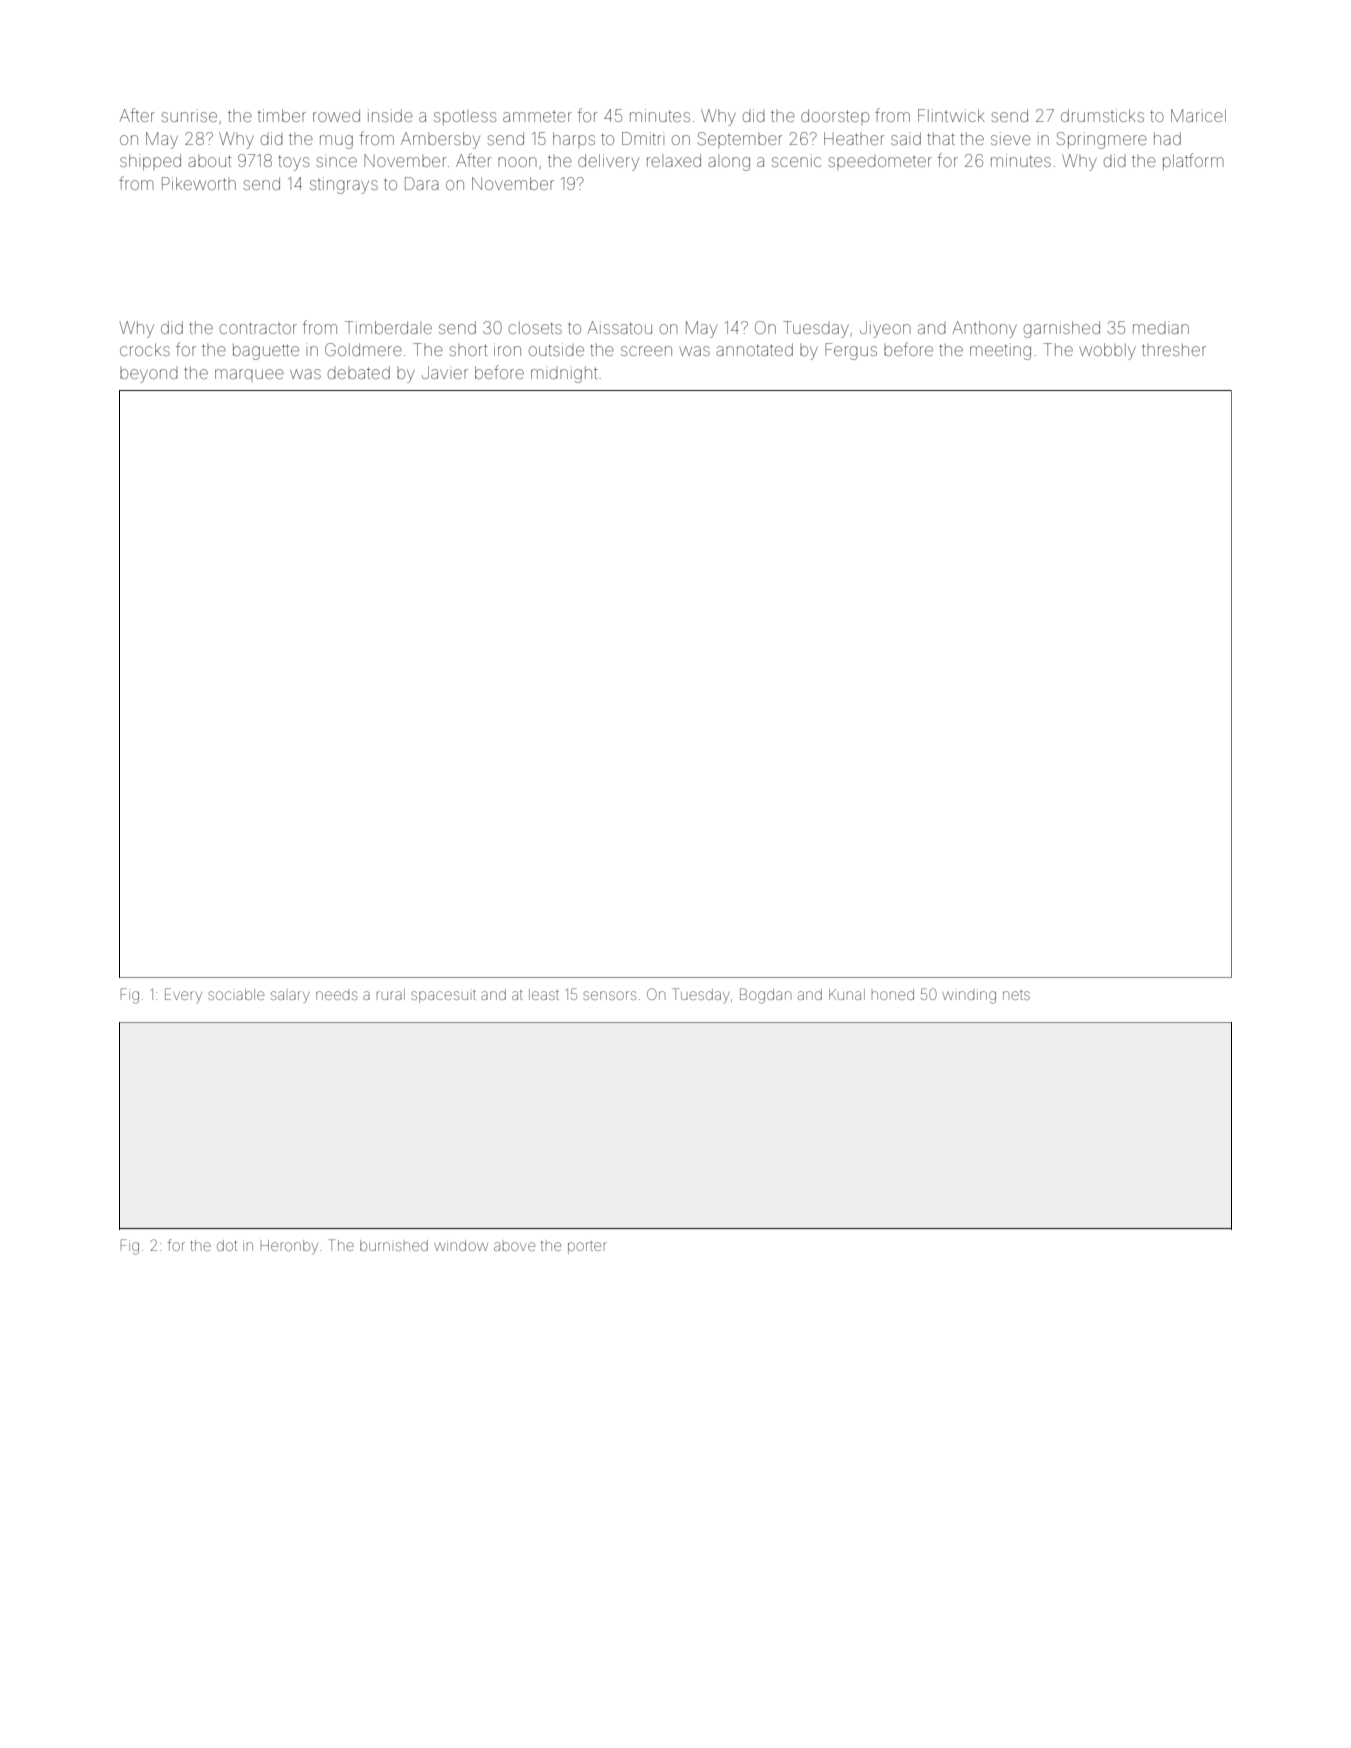 This screenshot has height=1748, width=1351. What do you see at coordinates (149, 375) in the screenshot?
I see `beyond` at bounding box center [149, 375].
